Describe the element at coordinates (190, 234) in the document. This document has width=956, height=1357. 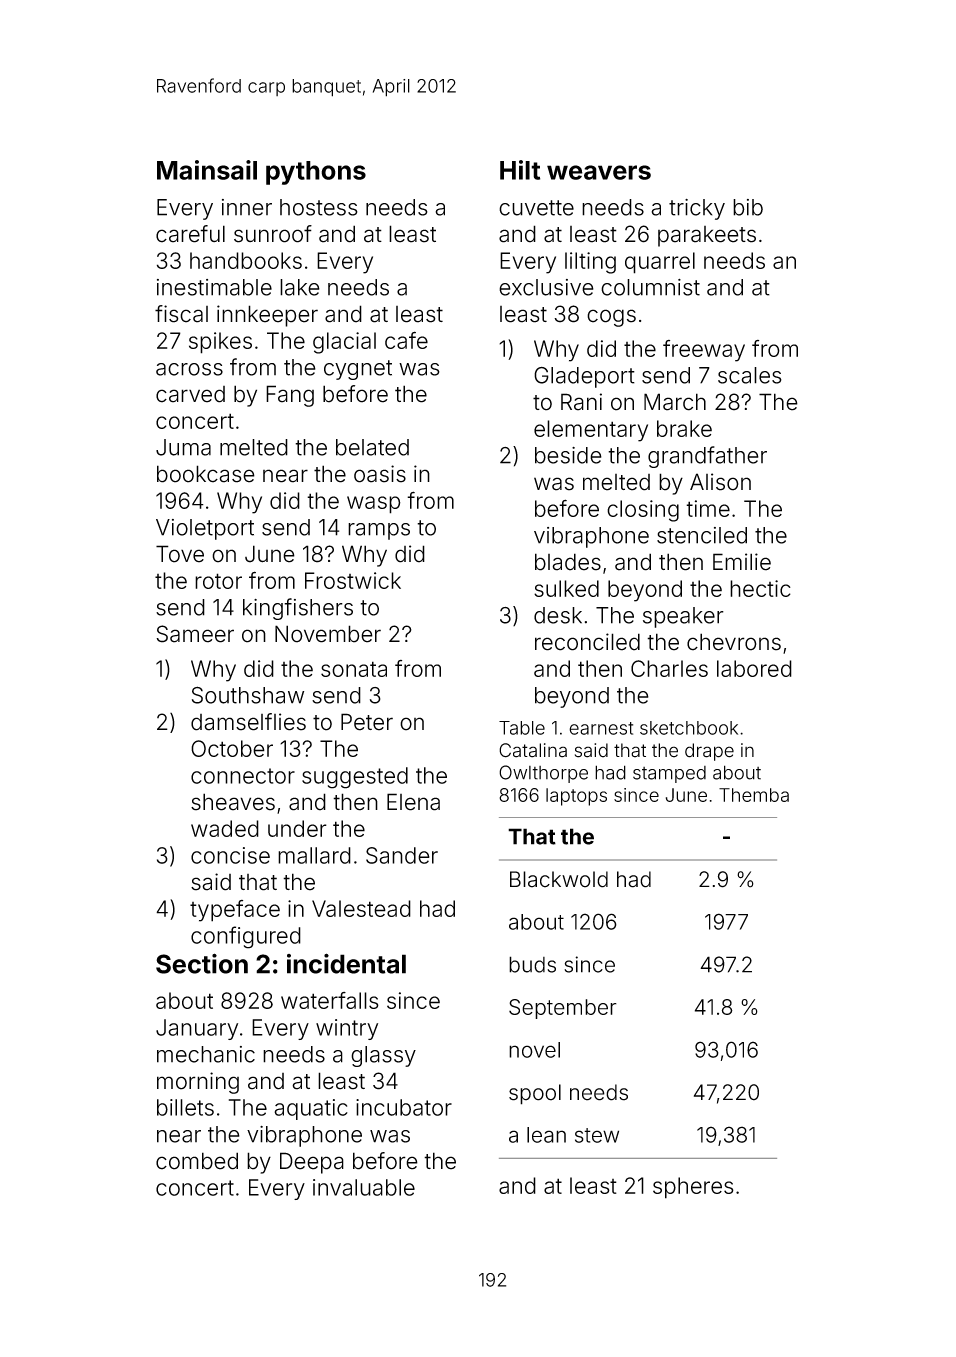
I see `careful` at that location.
